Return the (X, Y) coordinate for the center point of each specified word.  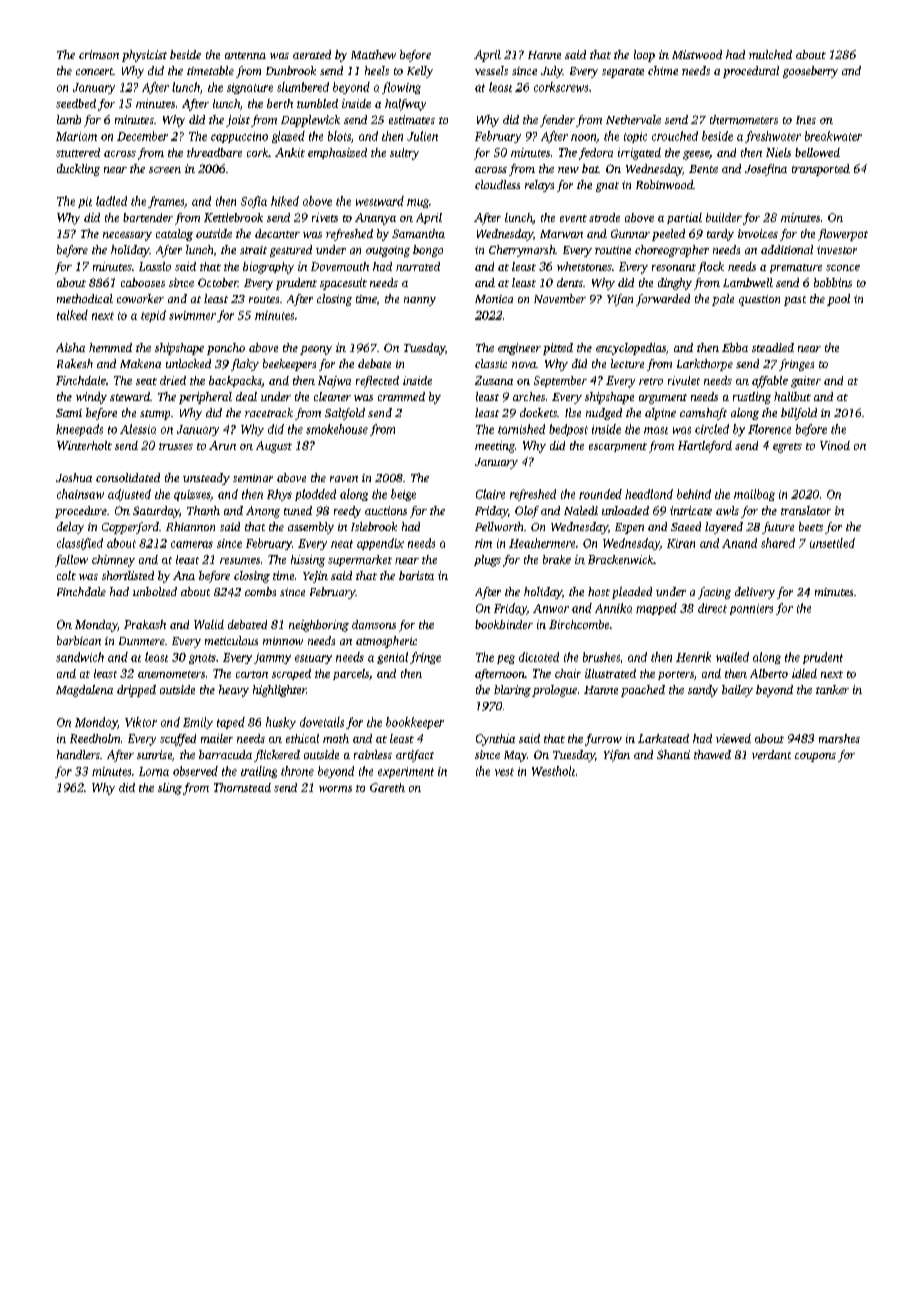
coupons (815, 757)
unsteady (206, 479)
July (552, 72)
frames (166, 202)
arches (529, 396)
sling (170, 789)
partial (684, 218)
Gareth (387, 787)
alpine (660, 414)
